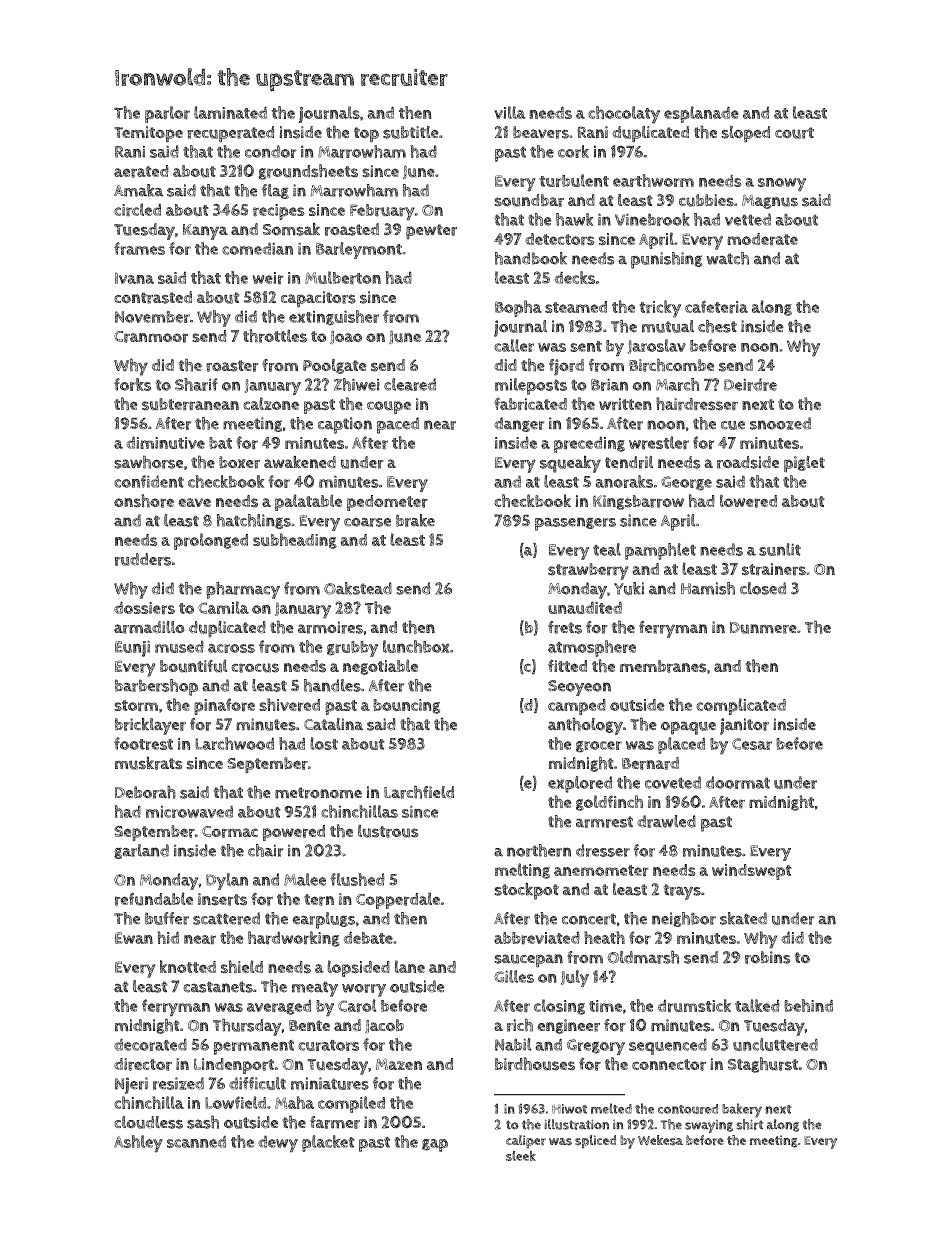 This document has width=952, height=1233. What do you see at coordinates (701, 114) in the document?
I see `esplanade` at bounding box center [701, 114].
